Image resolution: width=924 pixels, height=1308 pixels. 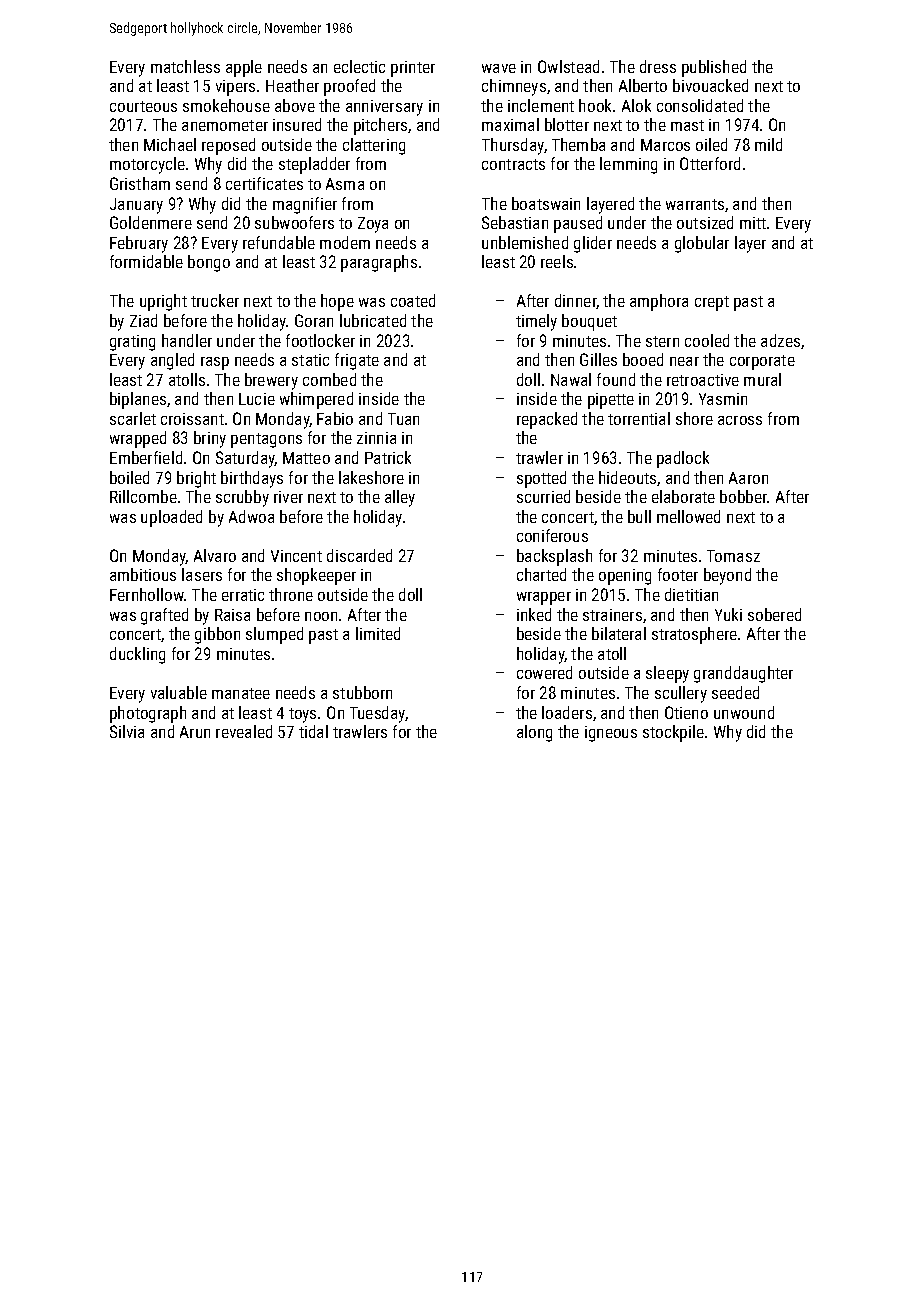 What do you see at coordinates (243, 595) in the screenshot?
I see `erratic` at bounding box center [243, 595].
